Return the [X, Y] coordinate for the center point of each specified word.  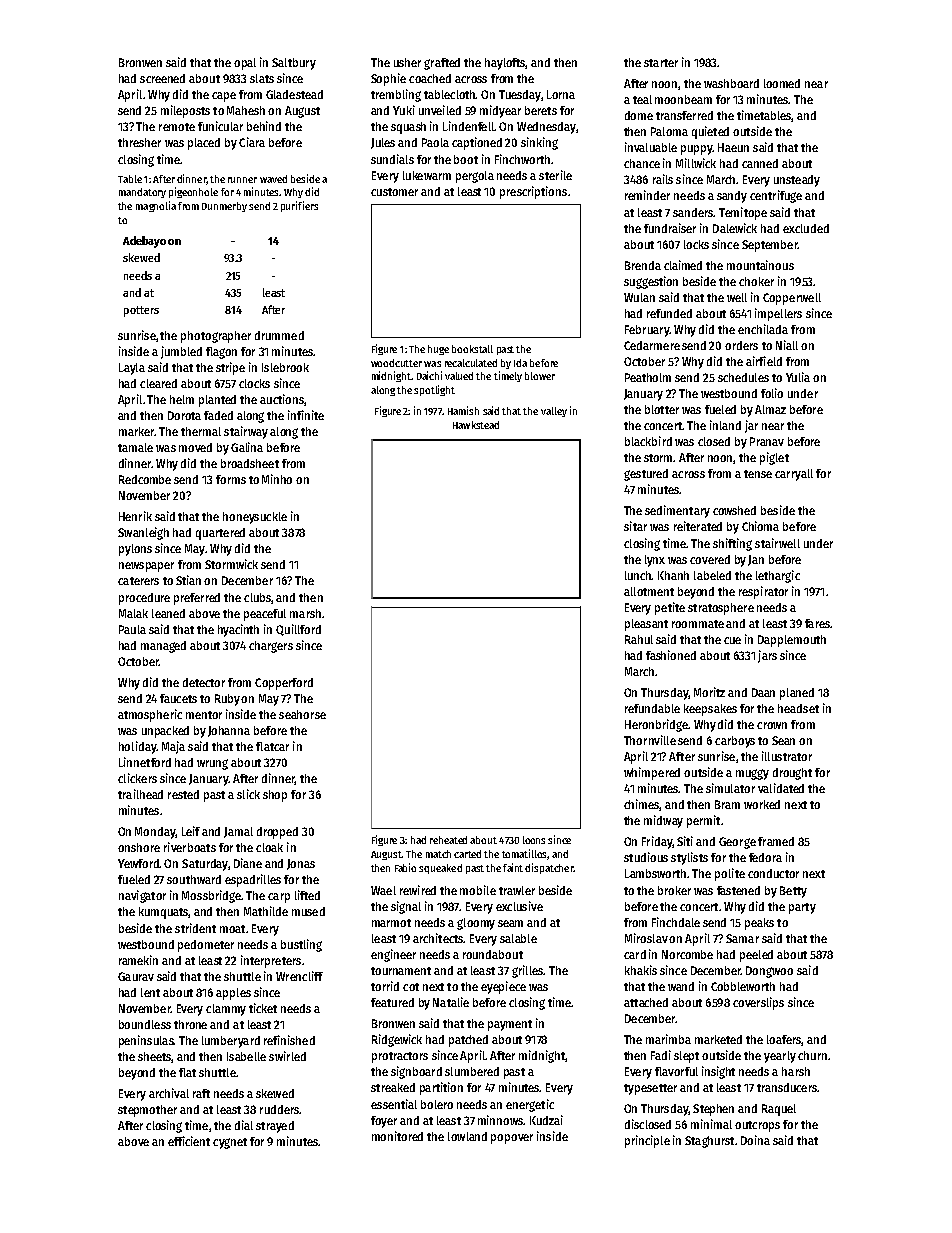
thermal [201, 431]
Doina [755, 1140]
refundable [652, 708]
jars [767, 656]
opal [245, 64]
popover [512, 1139]
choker [756, 281]
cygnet [230, 1143]
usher [407, 62]
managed [163, 647]
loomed [782, 83]
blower [540, 376]
